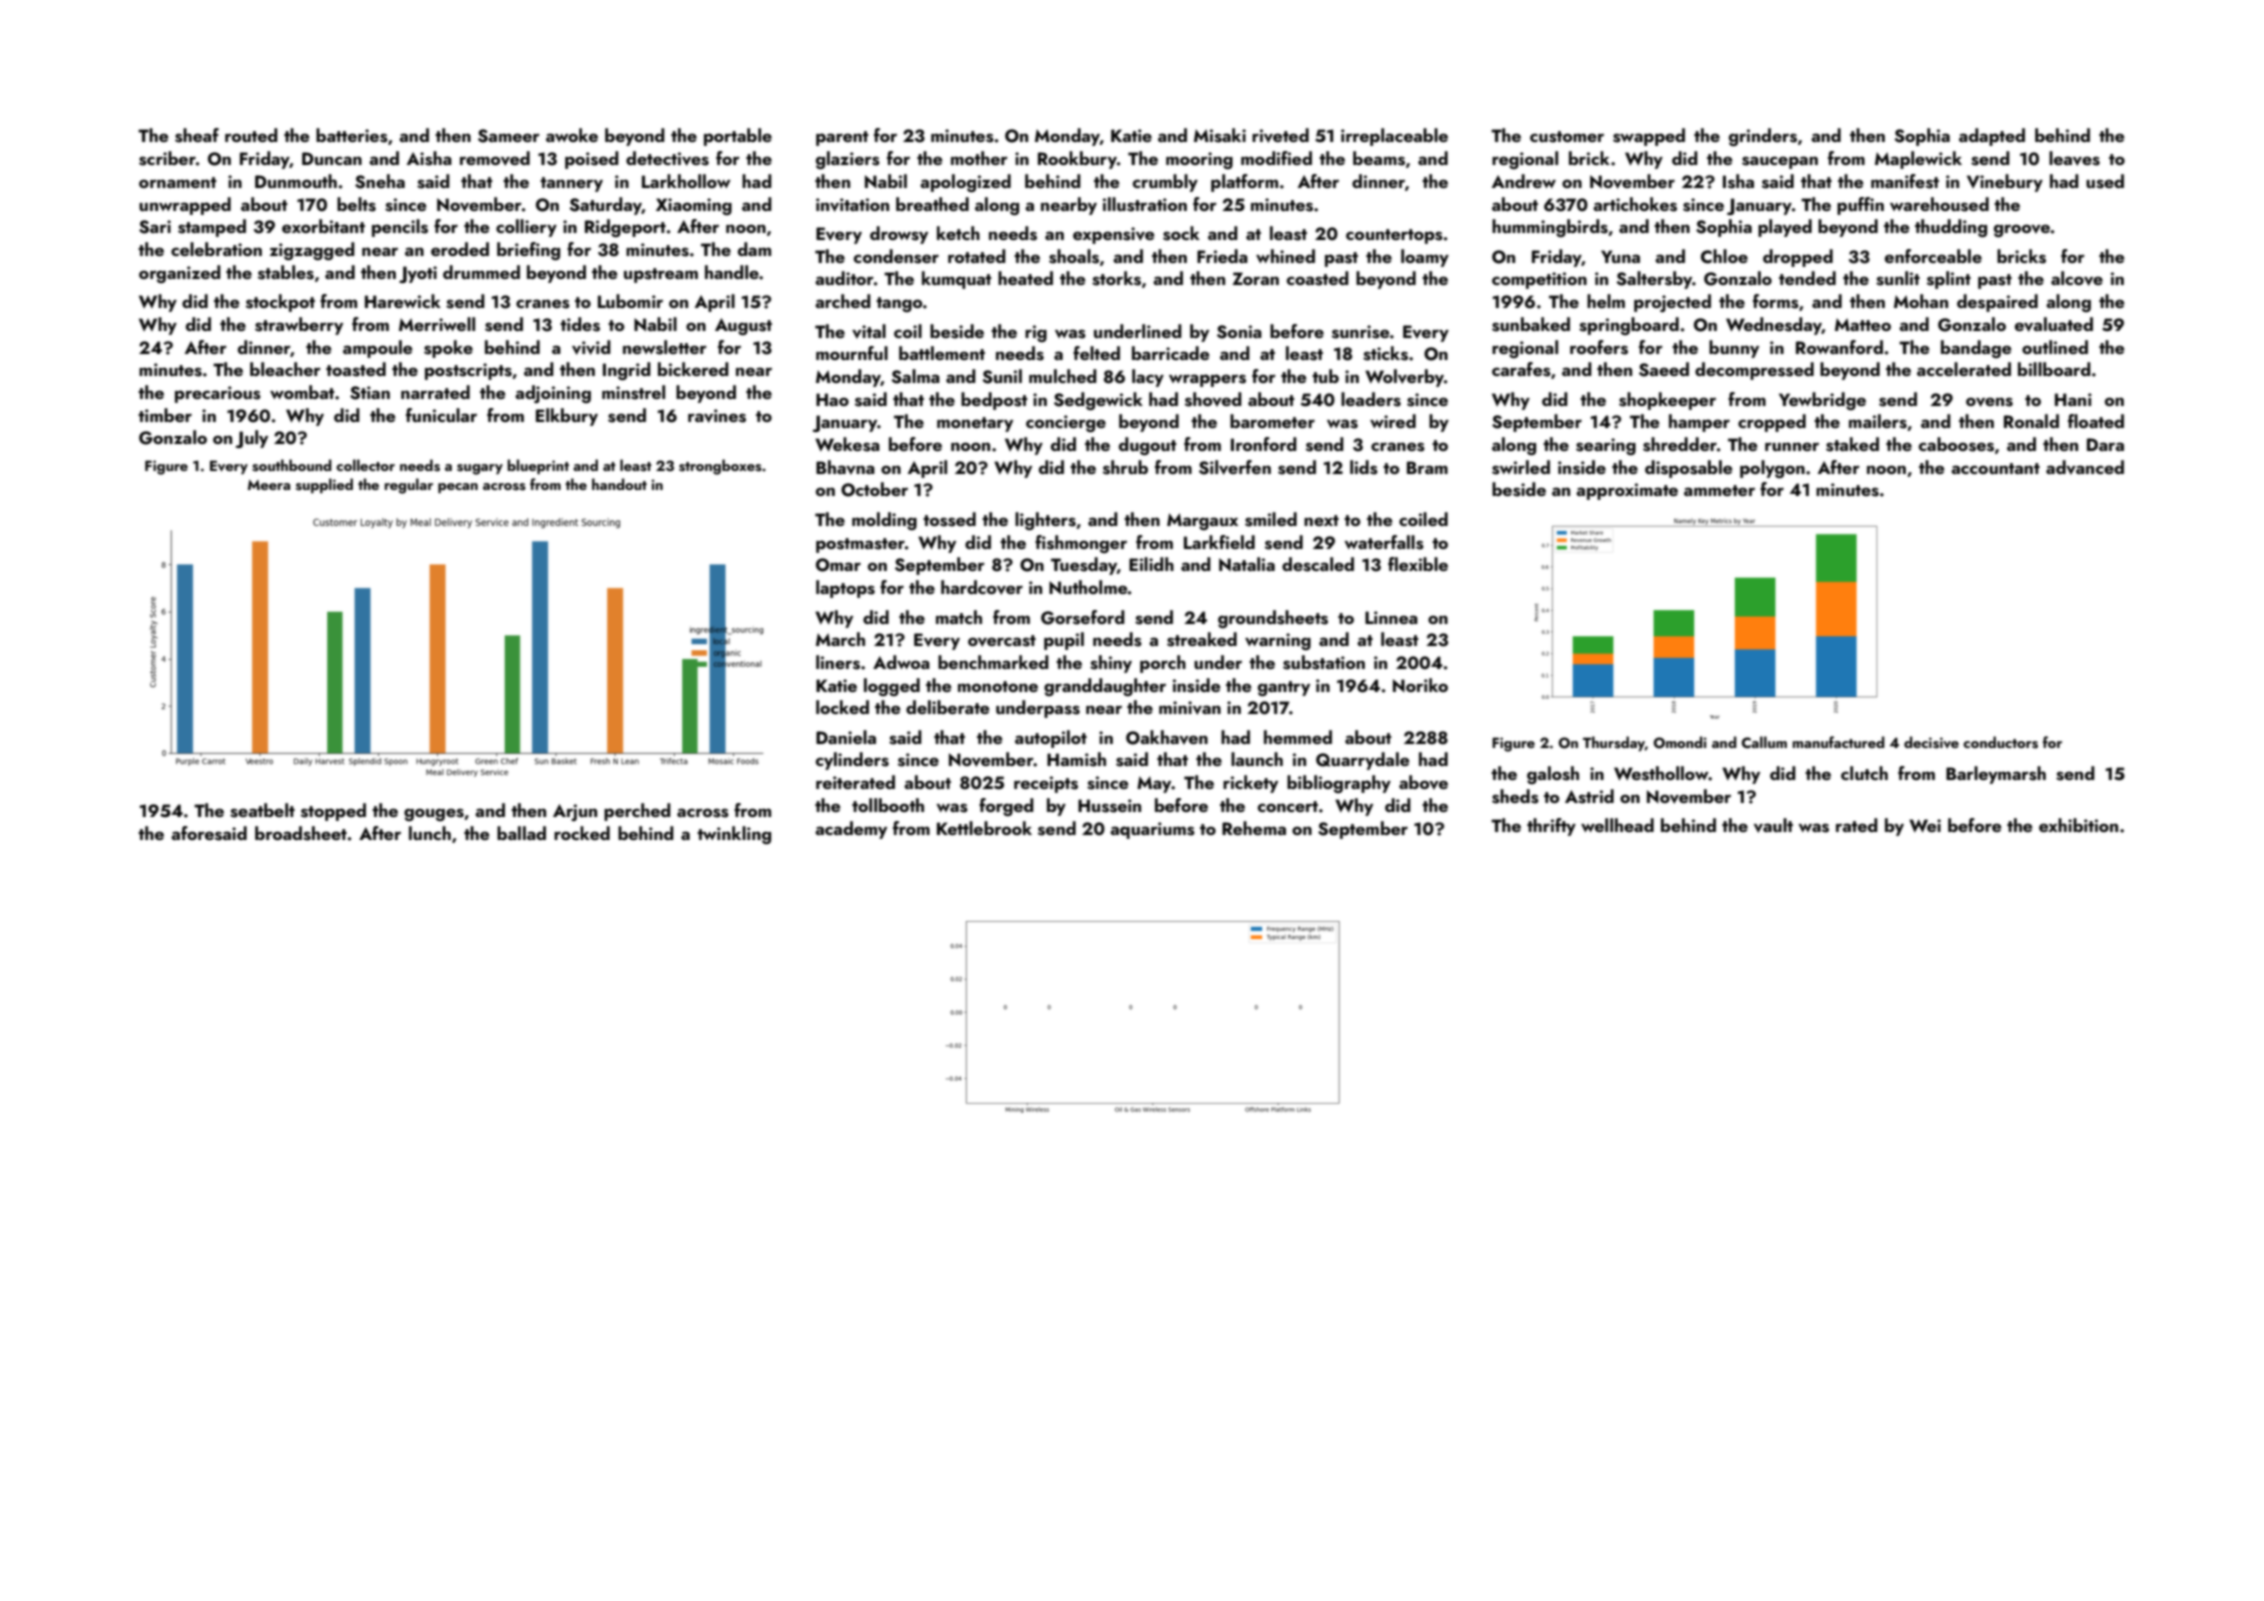 Image resolution: width=2264 pixels, height=1601 pixels. I want to click on shopkeeper, so click(1667, 401).
